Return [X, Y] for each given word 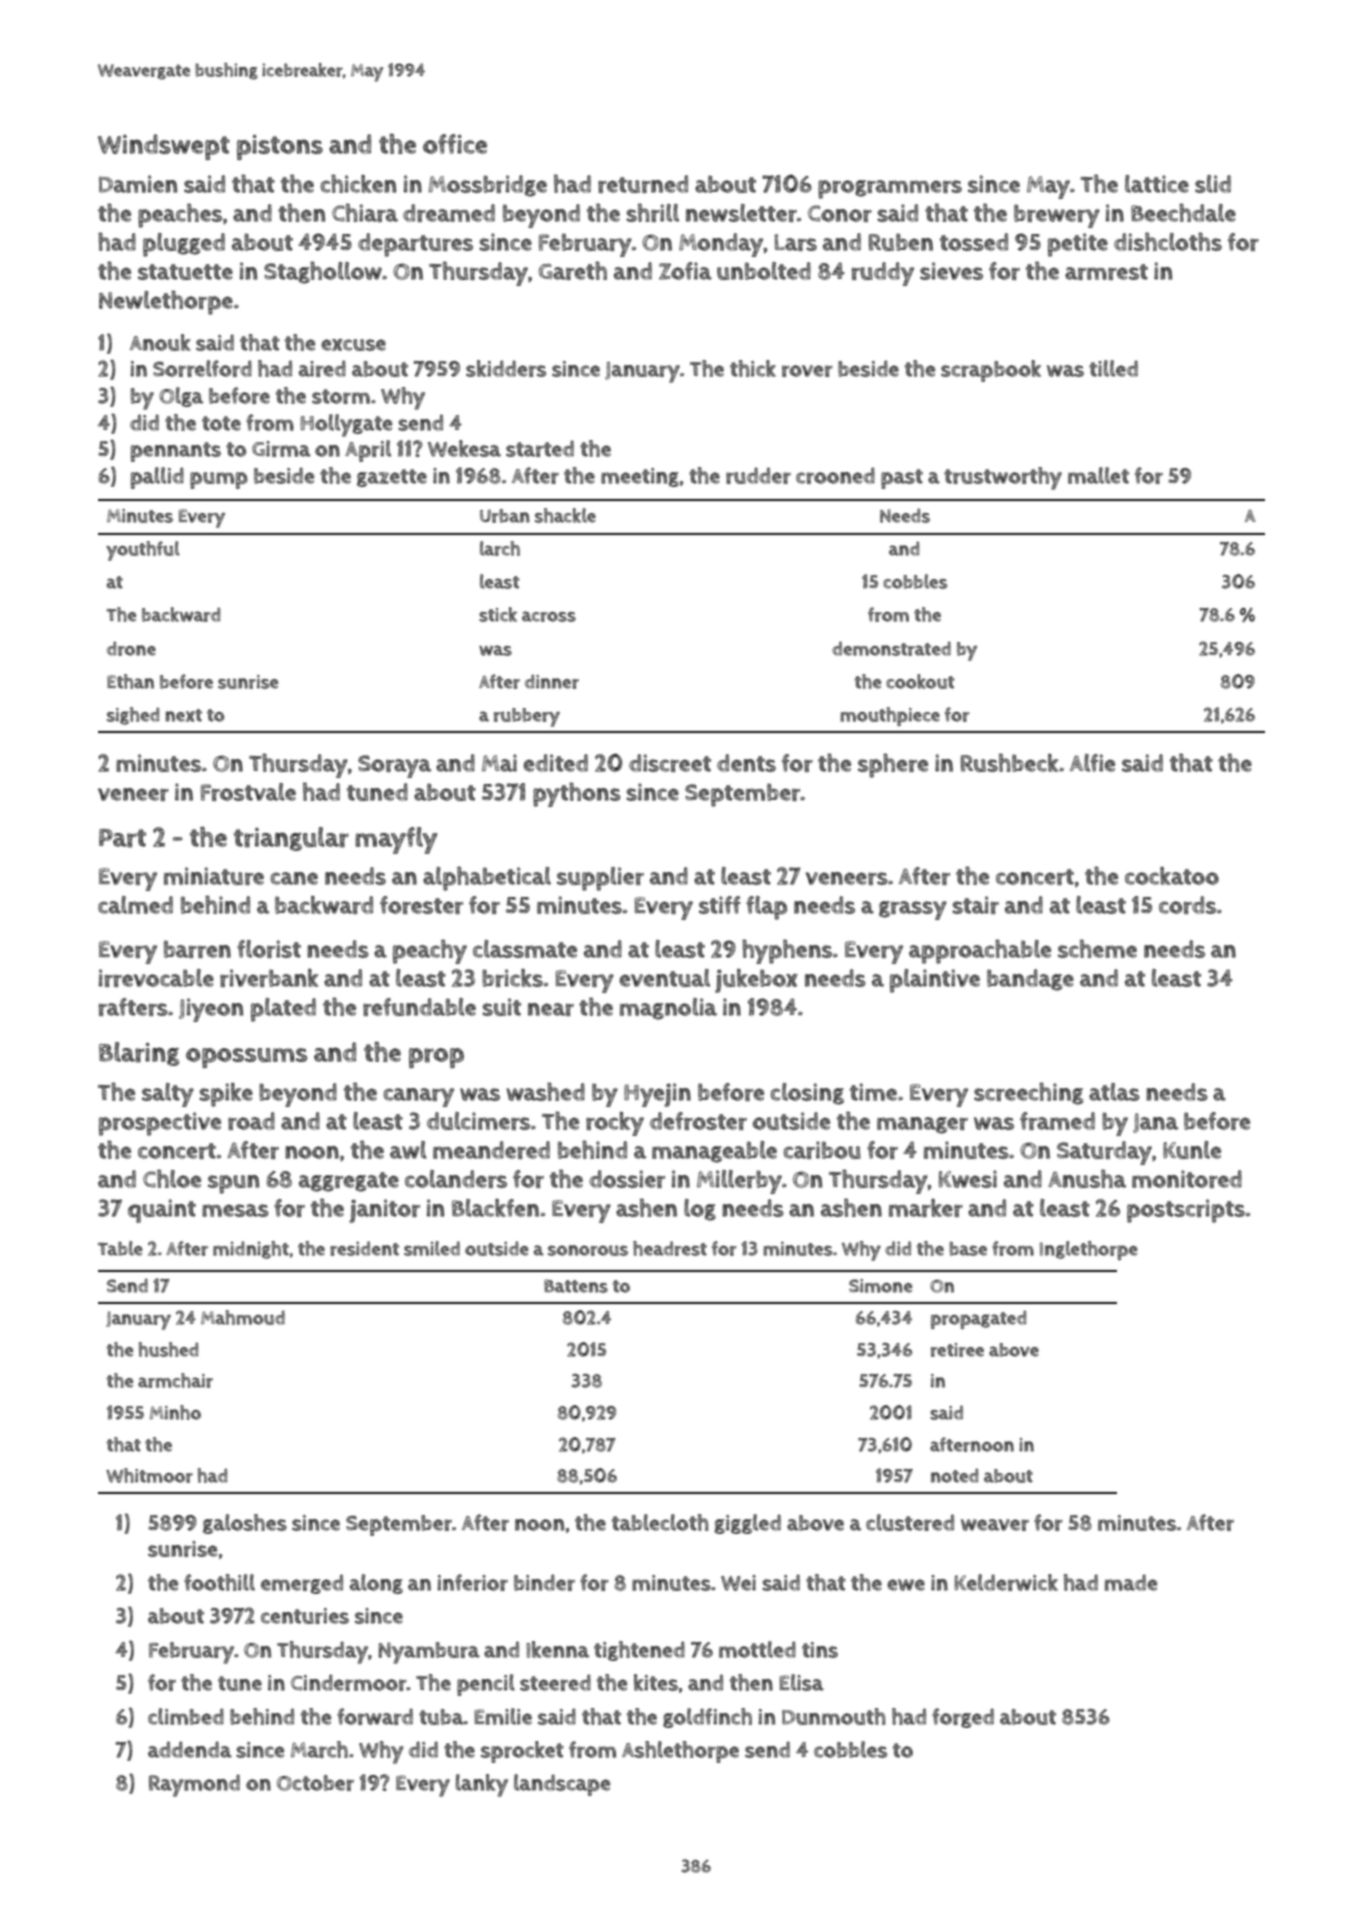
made [1131, 1582]
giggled [747, 1524]
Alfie [1092, 763]
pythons [577, 794]
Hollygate [346, 425]
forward [375, 1716]
